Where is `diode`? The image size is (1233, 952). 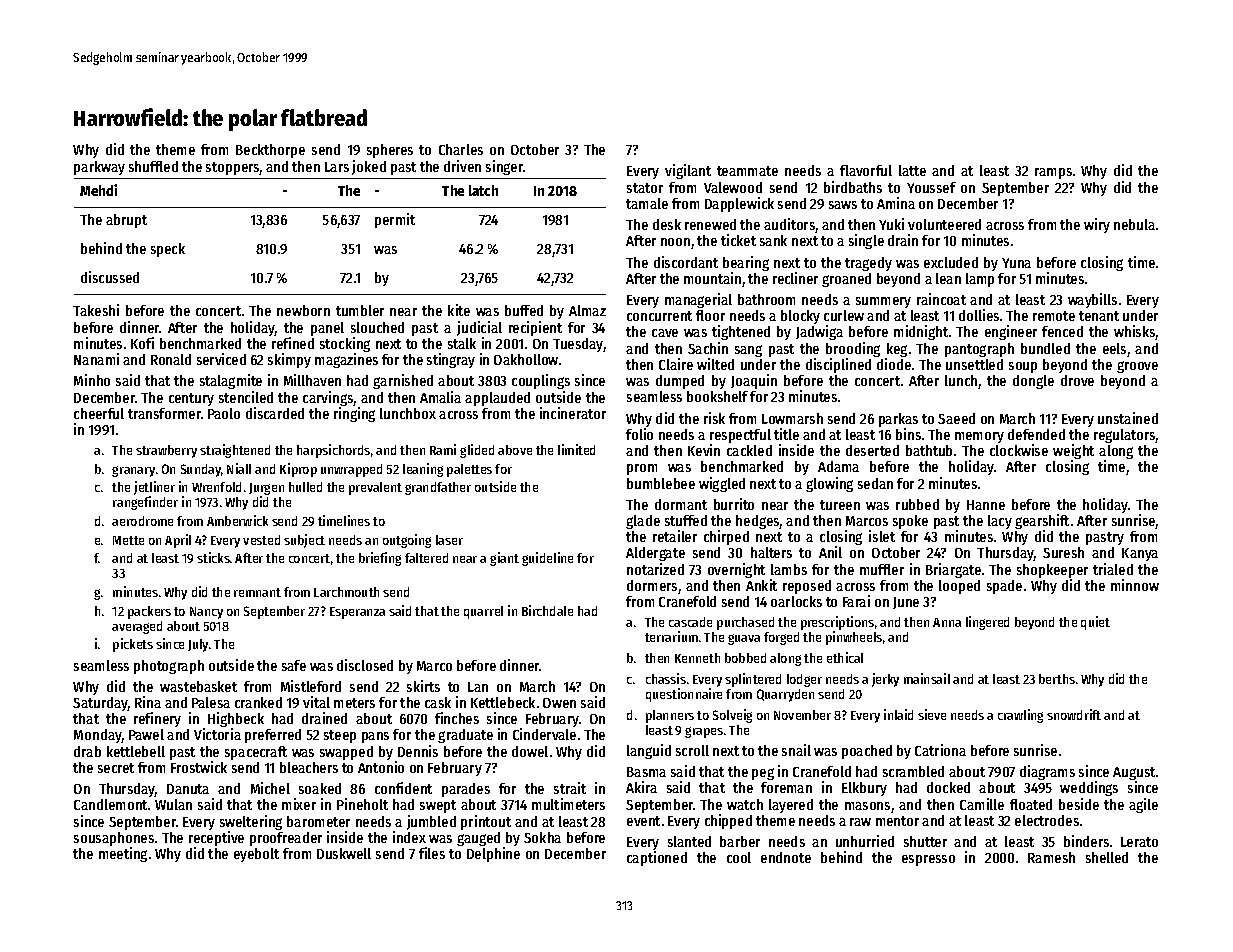
diode is located at coordinates (894, 364).
